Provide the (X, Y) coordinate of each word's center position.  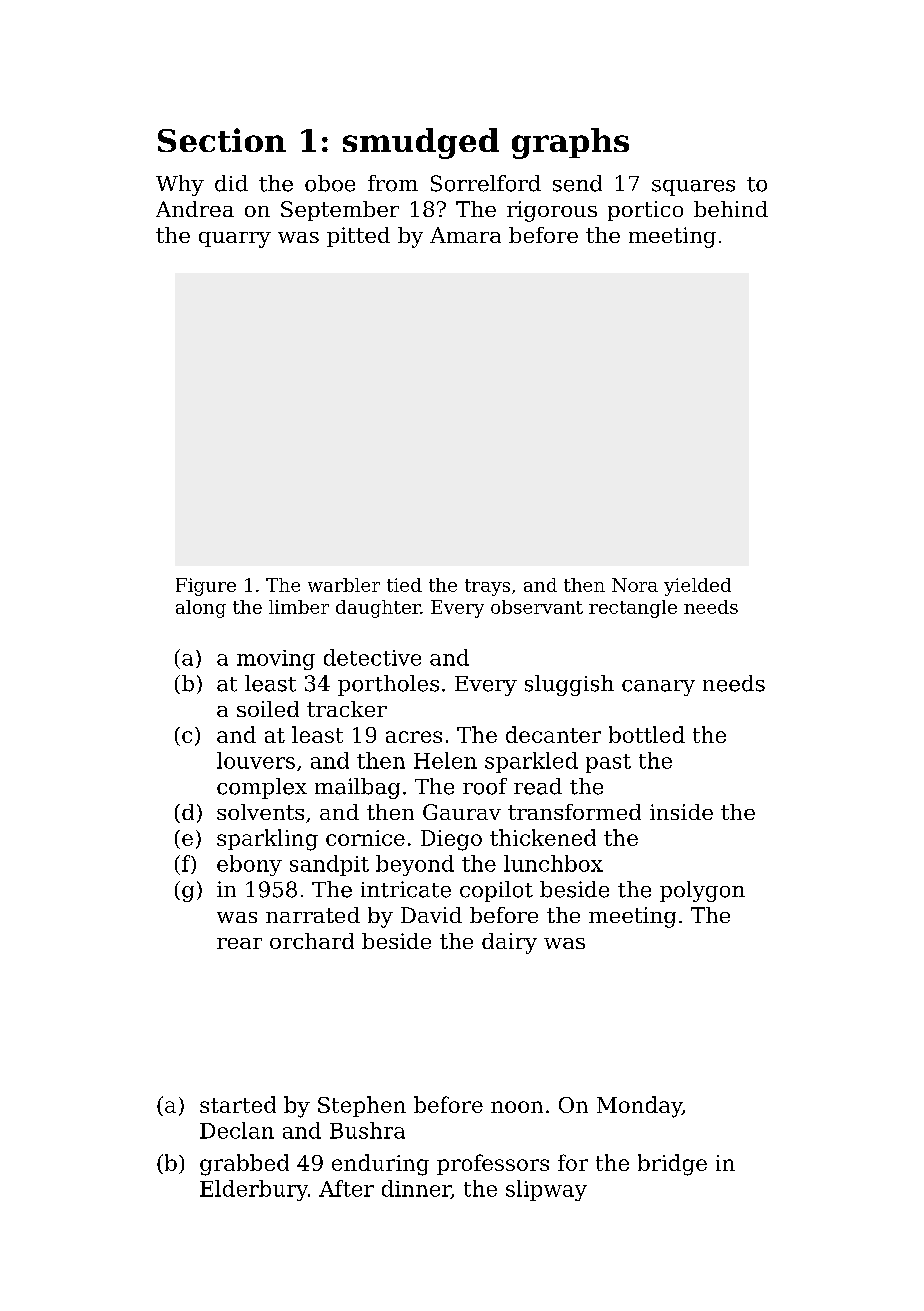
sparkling (267, 840)
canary (658, 688)
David (431, 915)
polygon (702, 891)
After (346, 1188)
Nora (635, 585)
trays (487, 587)
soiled (268, 709)
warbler (344, 585)
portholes (388, 685)
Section (222, 140)
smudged (421, 143)
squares (693, 188)
